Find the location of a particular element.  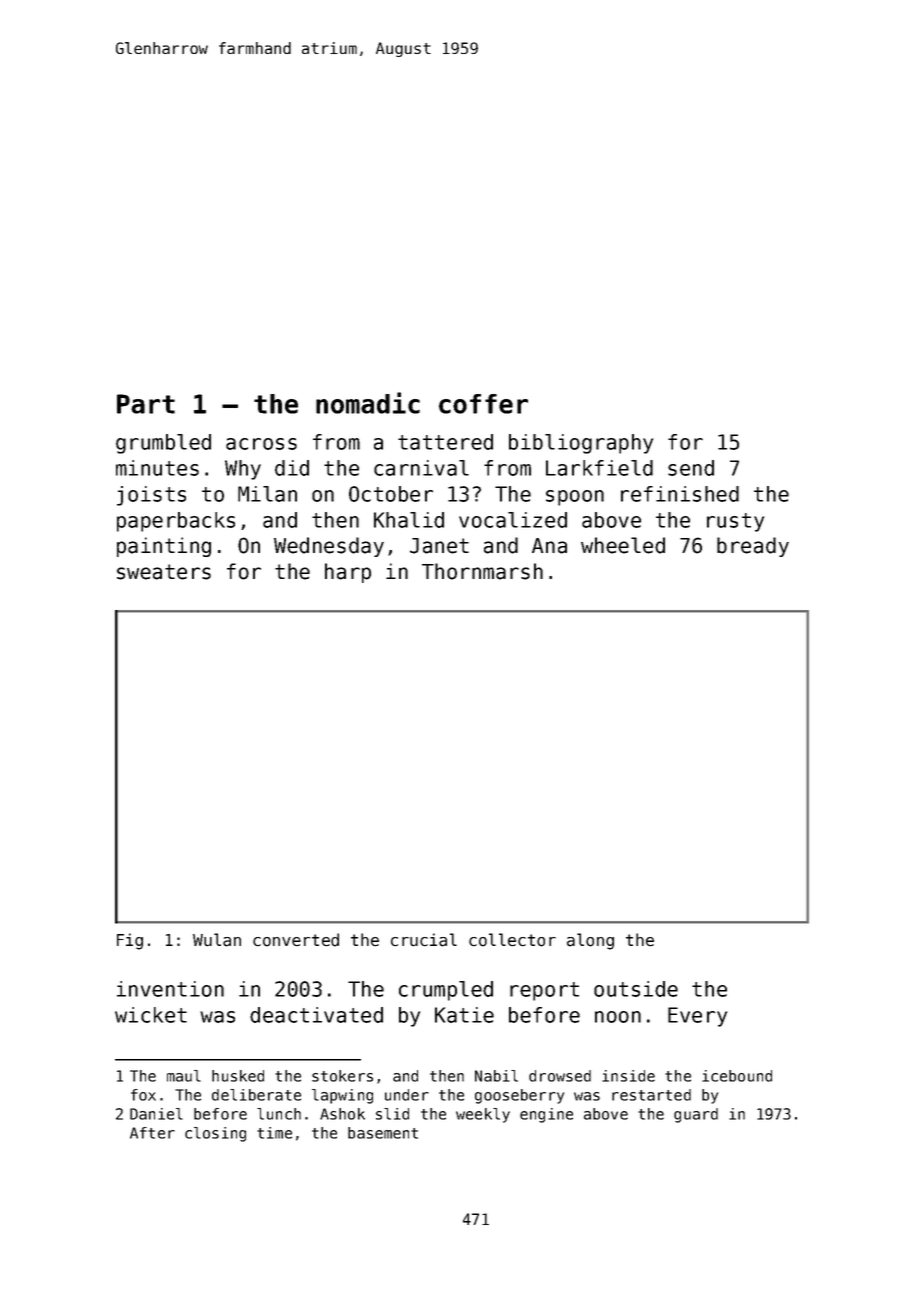

nomadic is located at coordinates (368, 403).
